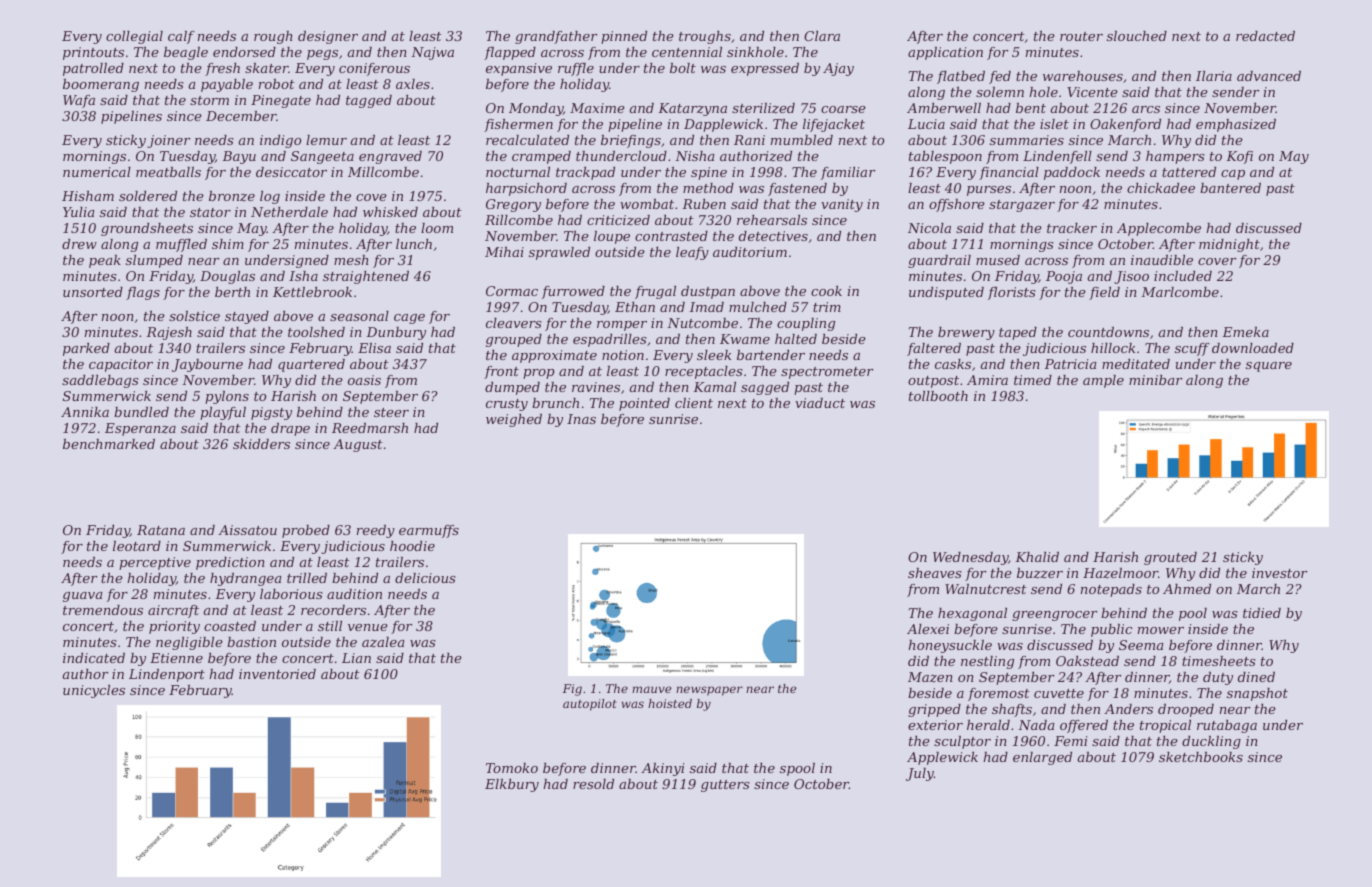 The image size is (1372, 887). Describe the element at coordinates (593, 784) in the screenshot. I see `resold` at that location.
